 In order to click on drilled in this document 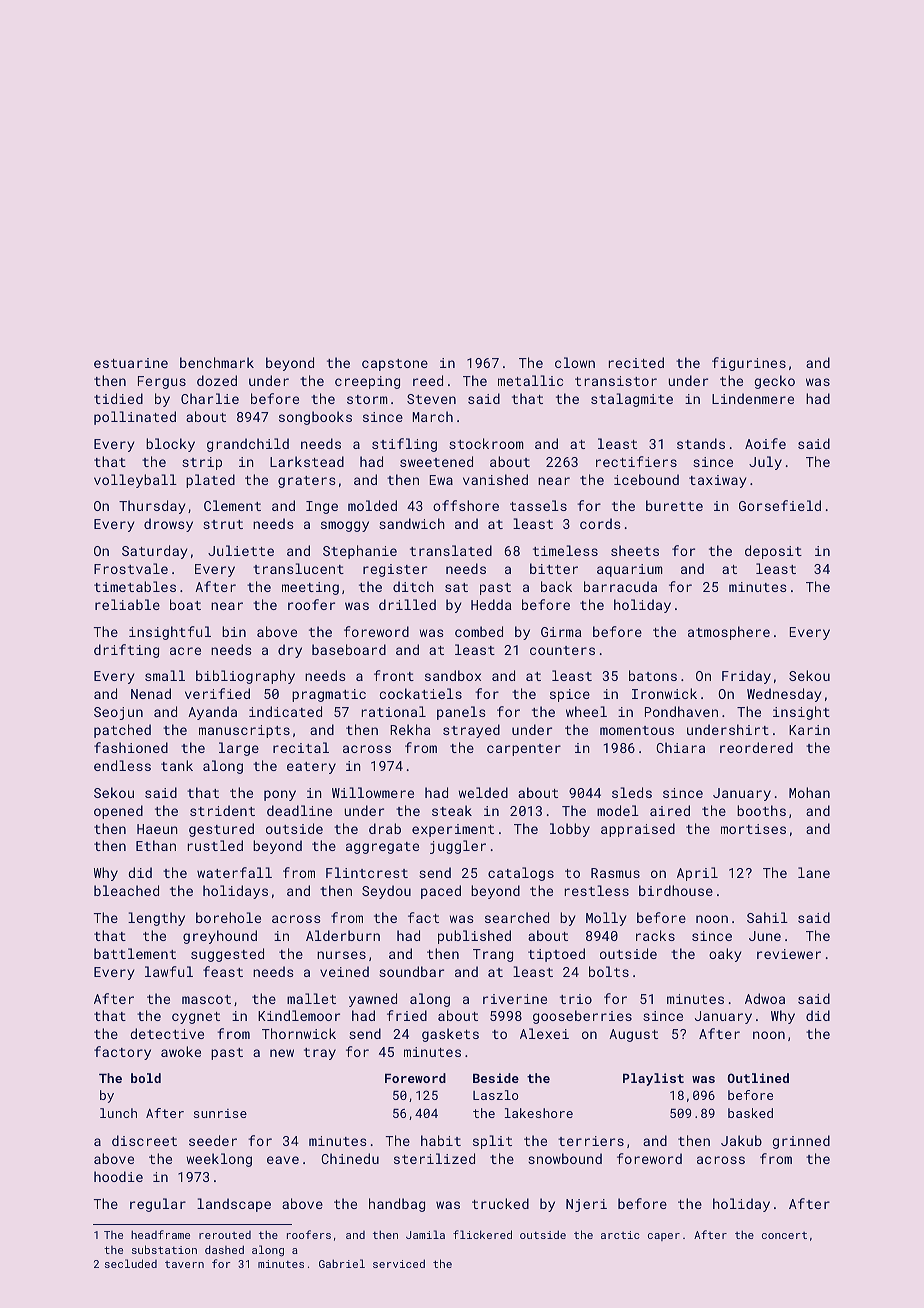, I will do `click(407, 604)`.
